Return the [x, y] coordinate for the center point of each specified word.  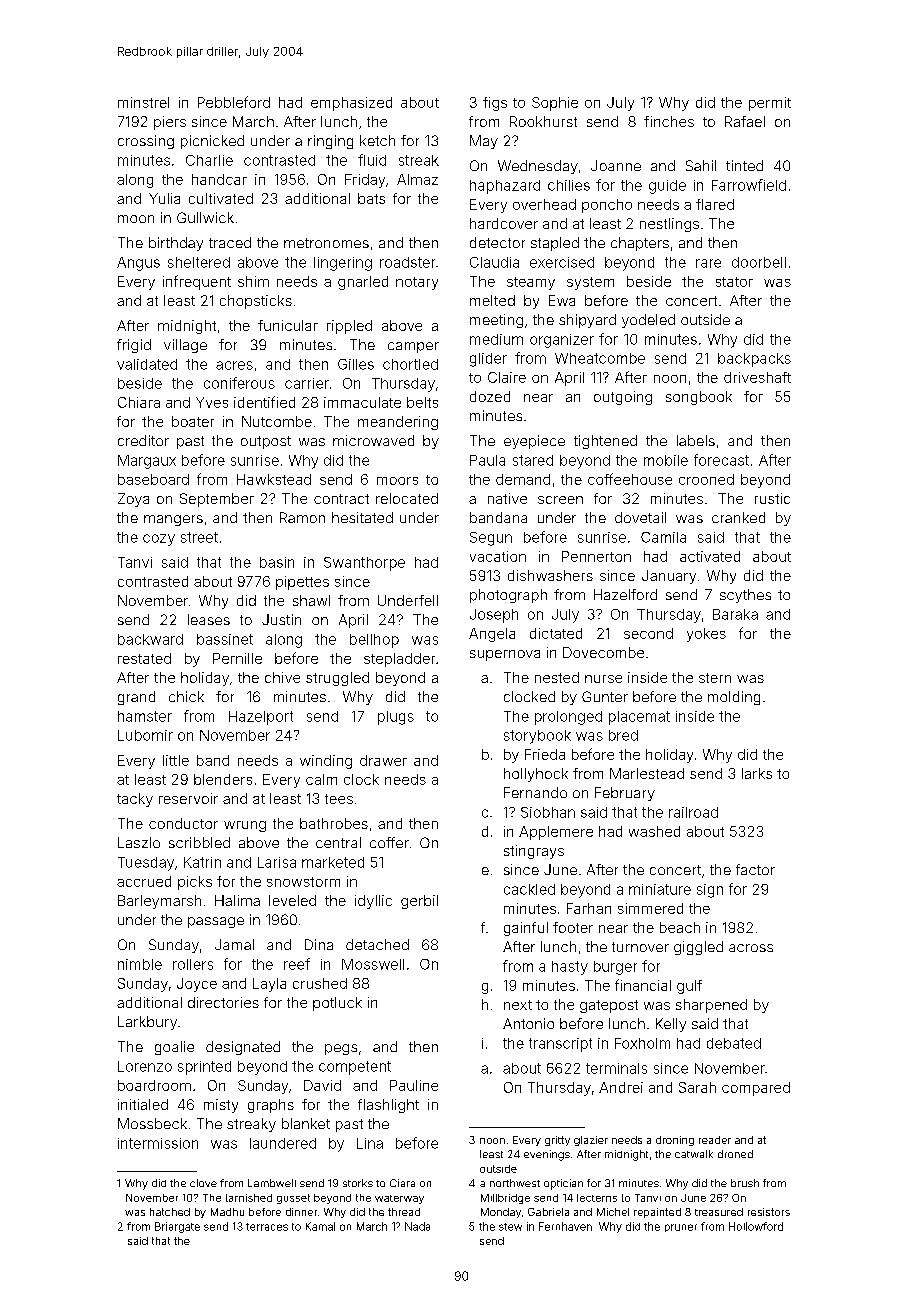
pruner [681, 1228]
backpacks [754, 360]
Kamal [320, 1226]
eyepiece [534, 442]
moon [136, 219]
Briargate [177, 1227]
